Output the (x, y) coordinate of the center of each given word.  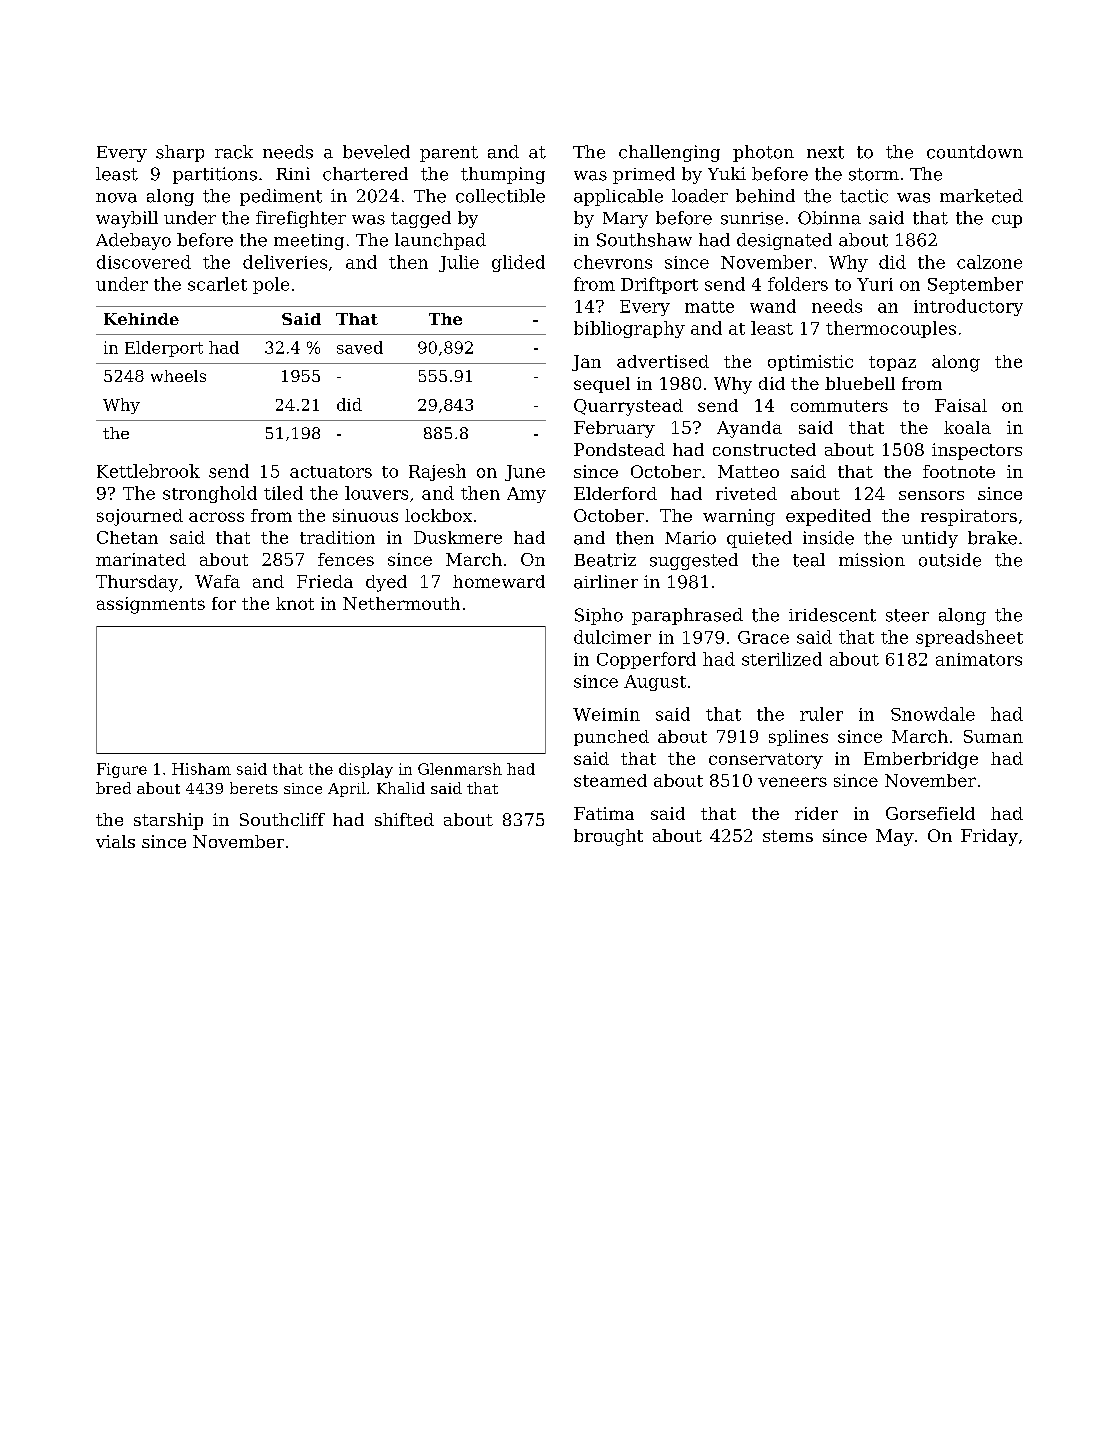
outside (950, 560)
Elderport (164, 349)
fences (346, 559)
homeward (499, 581)
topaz (892, 363)
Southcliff (282, 819)
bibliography (629, 329)
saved (360, 347)
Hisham (201, 769)
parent (449, 154)
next (825, 152)
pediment (281, 197)
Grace (763, 637)
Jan (586, 363)
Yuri (875, 284)
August (655, 683)
